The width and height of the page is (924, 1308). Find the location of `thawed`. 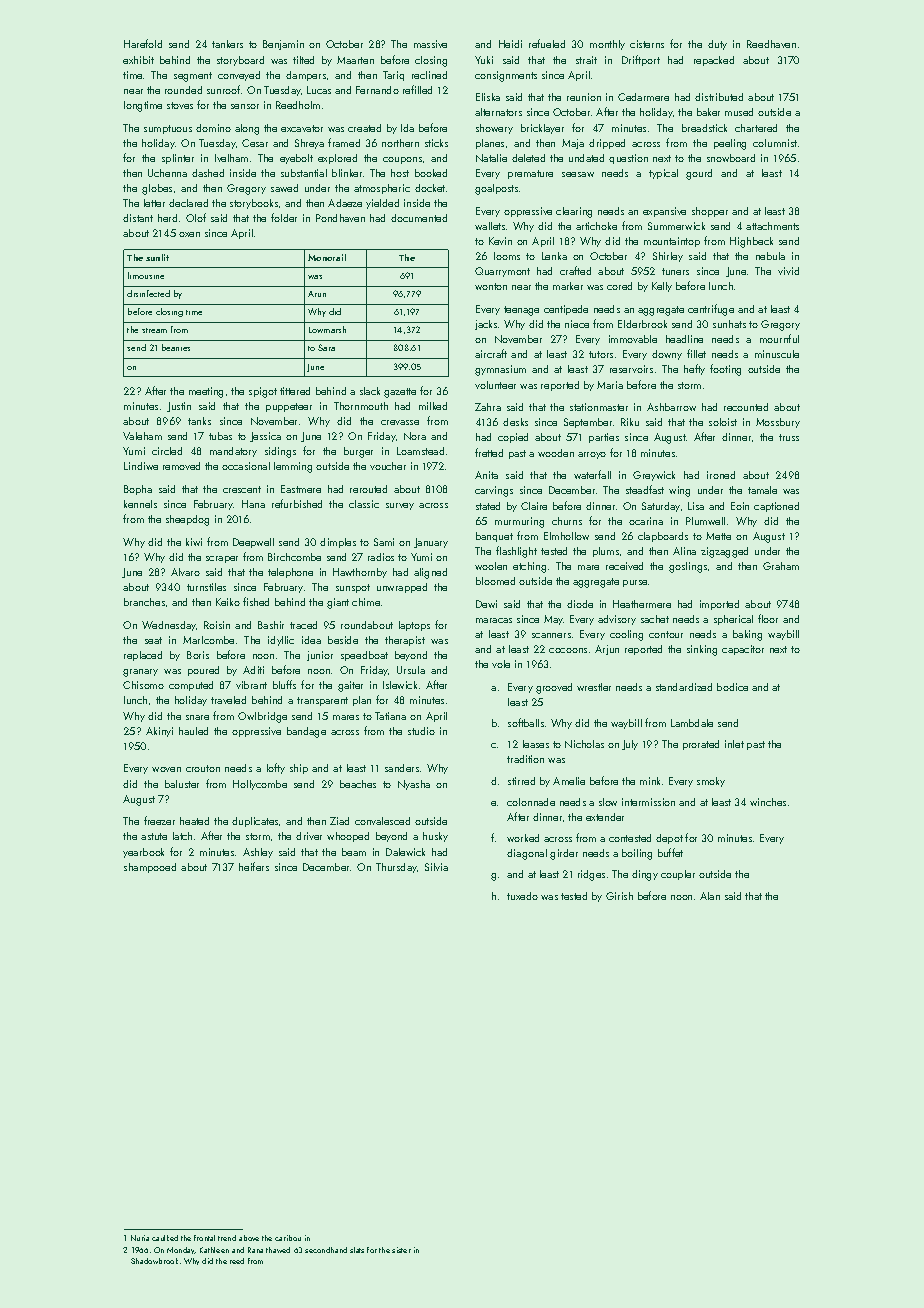

thawed is located at coordinates (278, 1250).
